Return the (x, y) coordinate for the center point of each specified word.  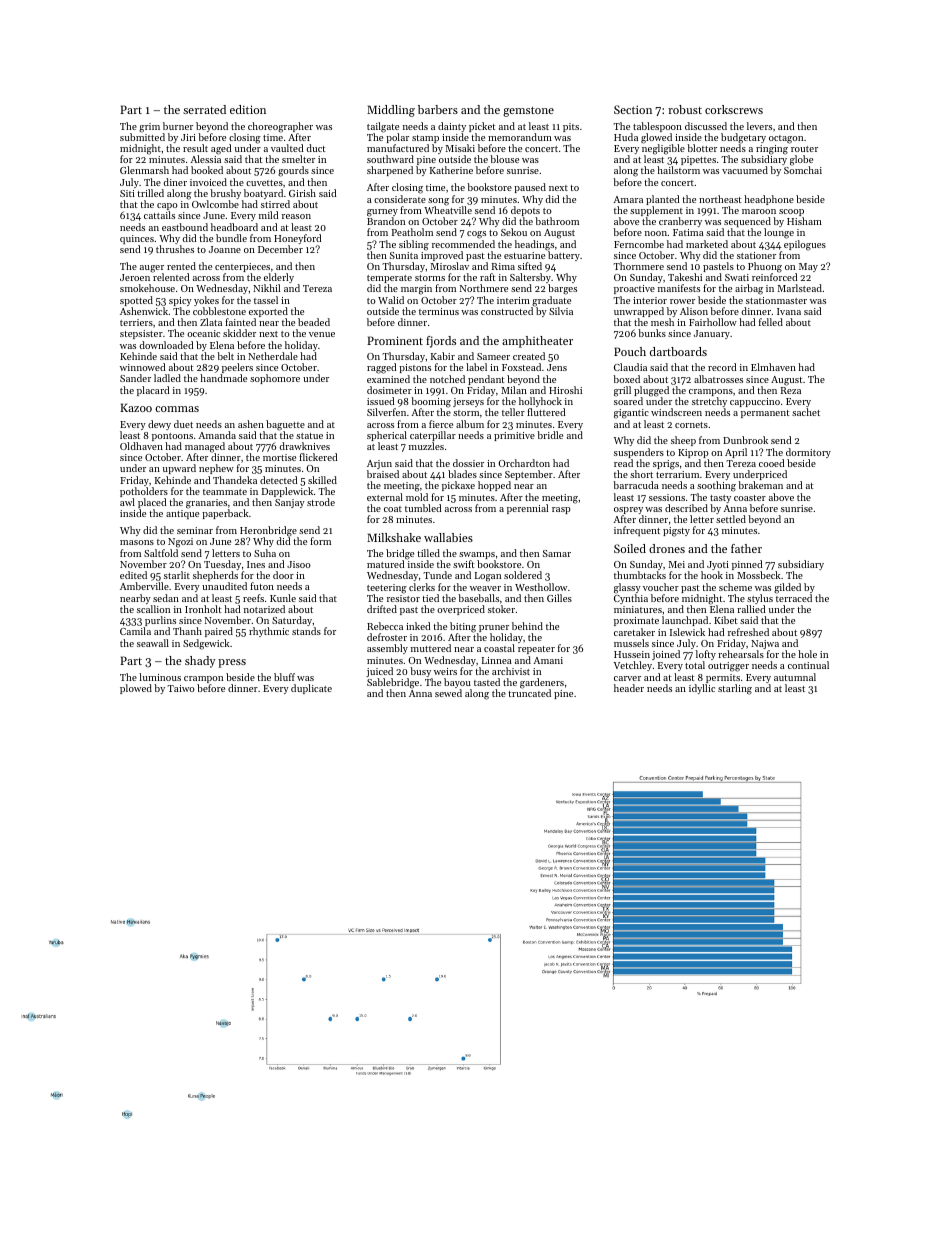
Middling (391, 111)
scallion (153, 609)
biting (463, 627)
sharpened (390, 171)
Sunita (404, 255)
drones (667, 548)
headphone (769, 200)
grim (149, 128)
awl (127, 502)
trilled (150, 193)
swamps (477, 555)
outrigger (728, 667)
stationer (756, 255)
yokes (206, 301)
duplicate (311, 689)
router (804, 149)
